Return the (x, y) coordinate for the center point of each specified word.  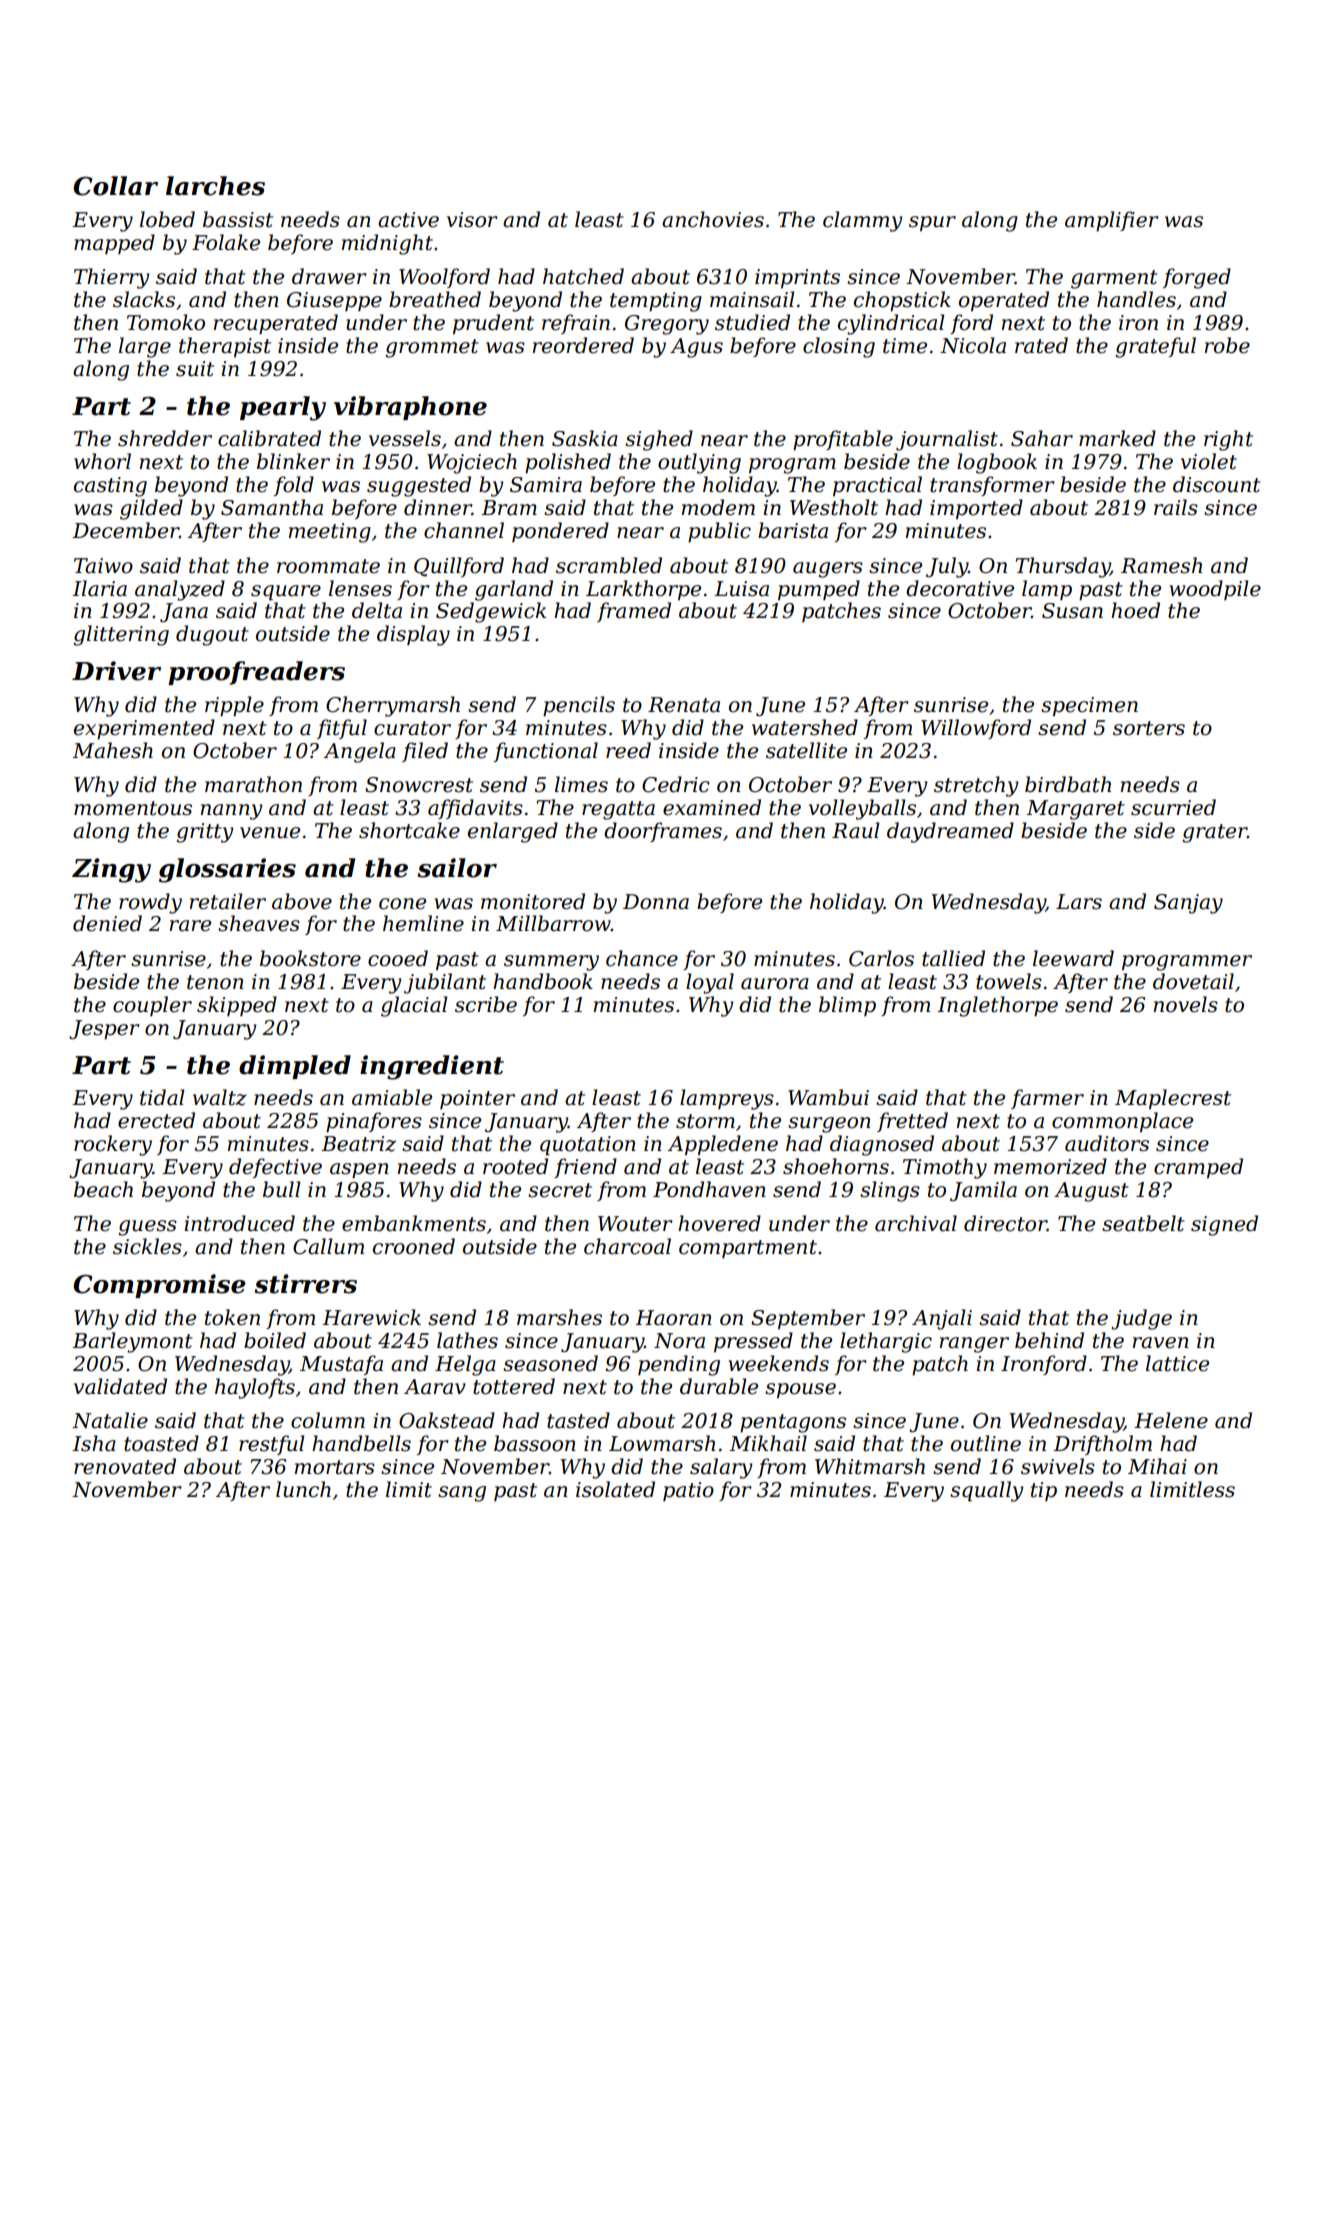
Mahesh (112, 750)
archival (916, 1223)
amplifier (1112, 221)
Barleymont (132, 1342)
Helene (1171, 1420)
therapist (225, 347)
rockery (113, 1145)
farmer (1047, 1099)
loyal (710, 983)
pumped (819, 590)
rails (1176, 507)
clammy (862, 221)
